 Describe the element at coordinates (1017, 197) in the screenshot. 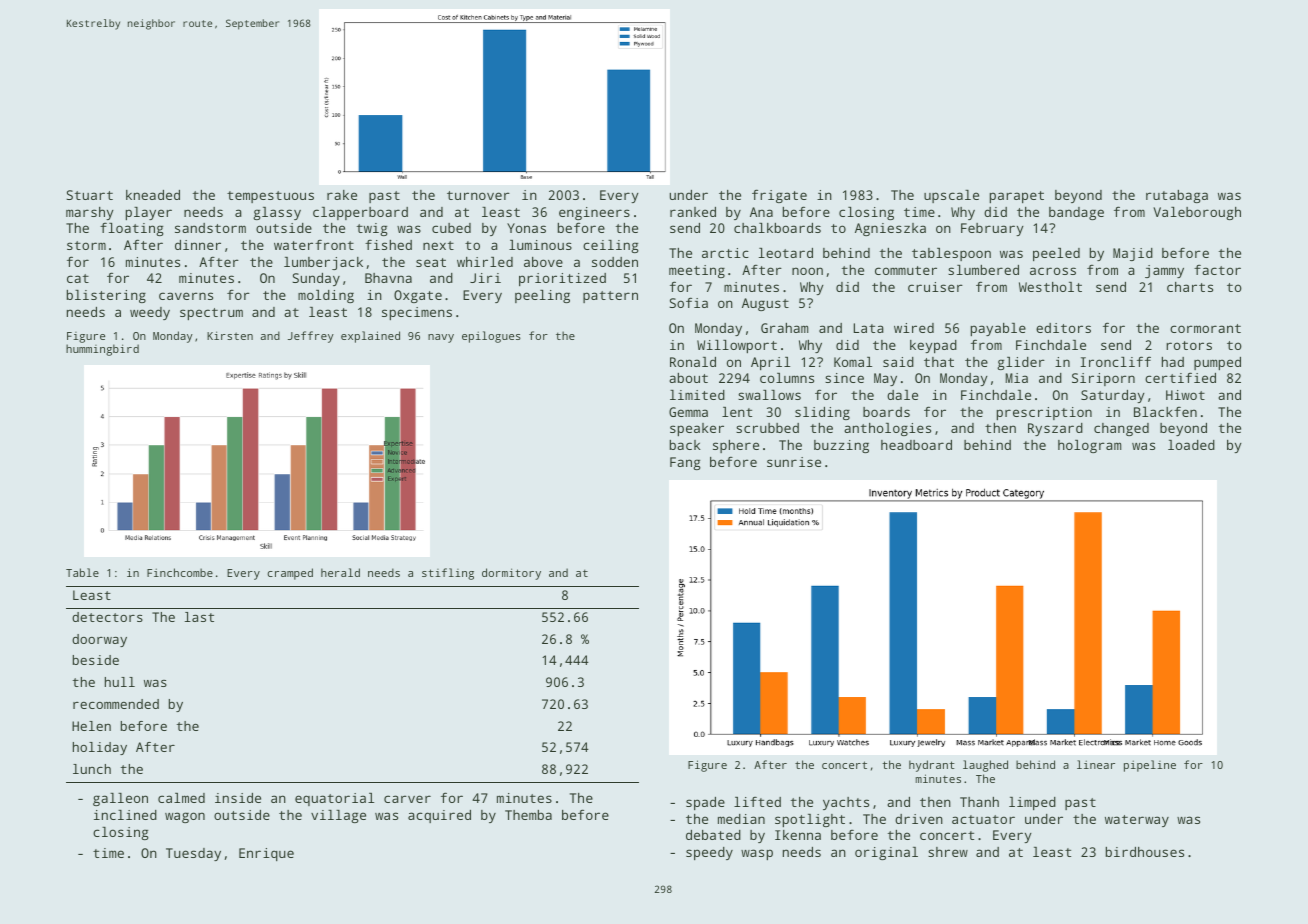

I see `parapet` at that location.
